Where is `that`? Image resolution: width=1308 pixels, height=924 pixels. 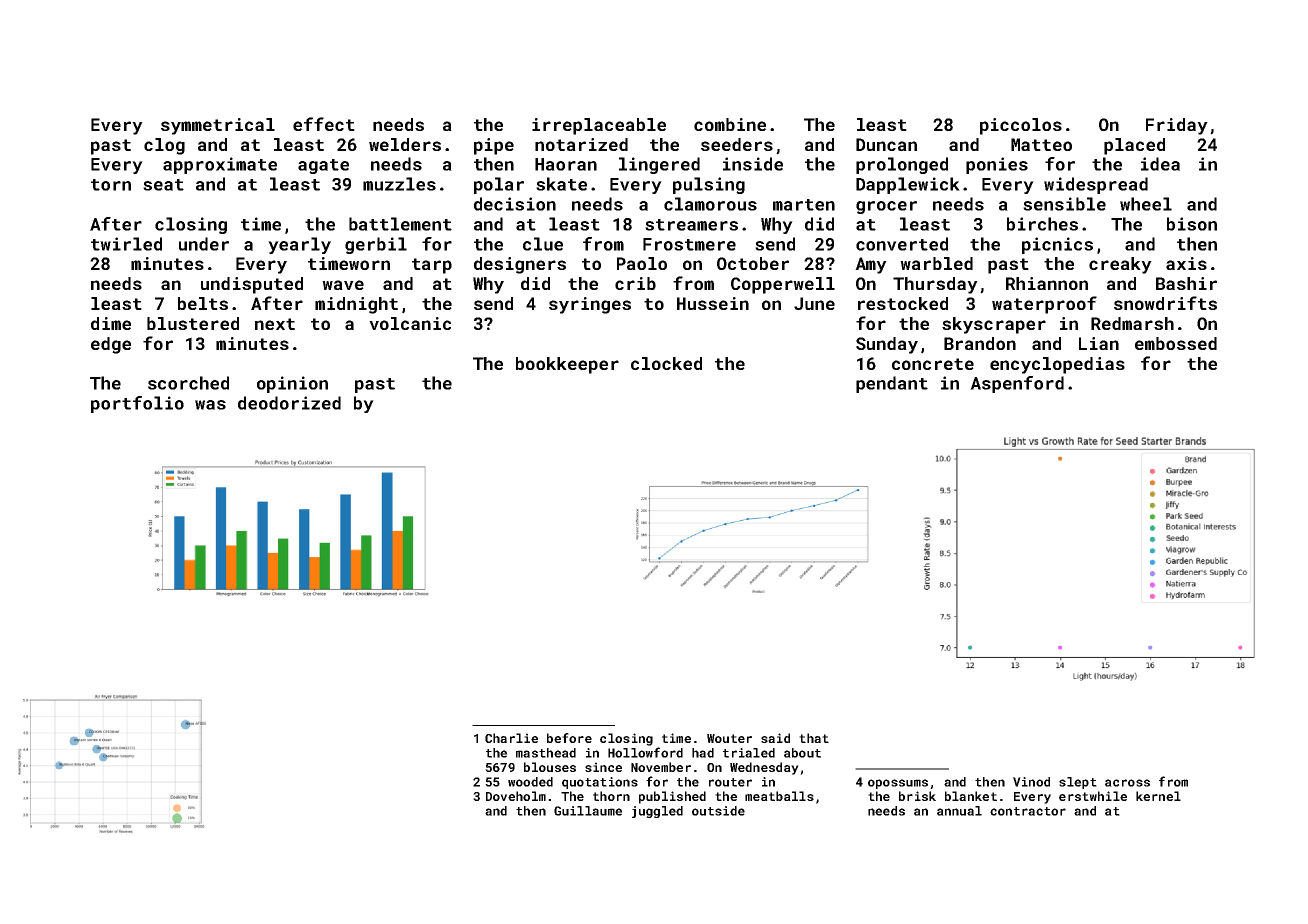
that is located at coordinates (814, 738).
